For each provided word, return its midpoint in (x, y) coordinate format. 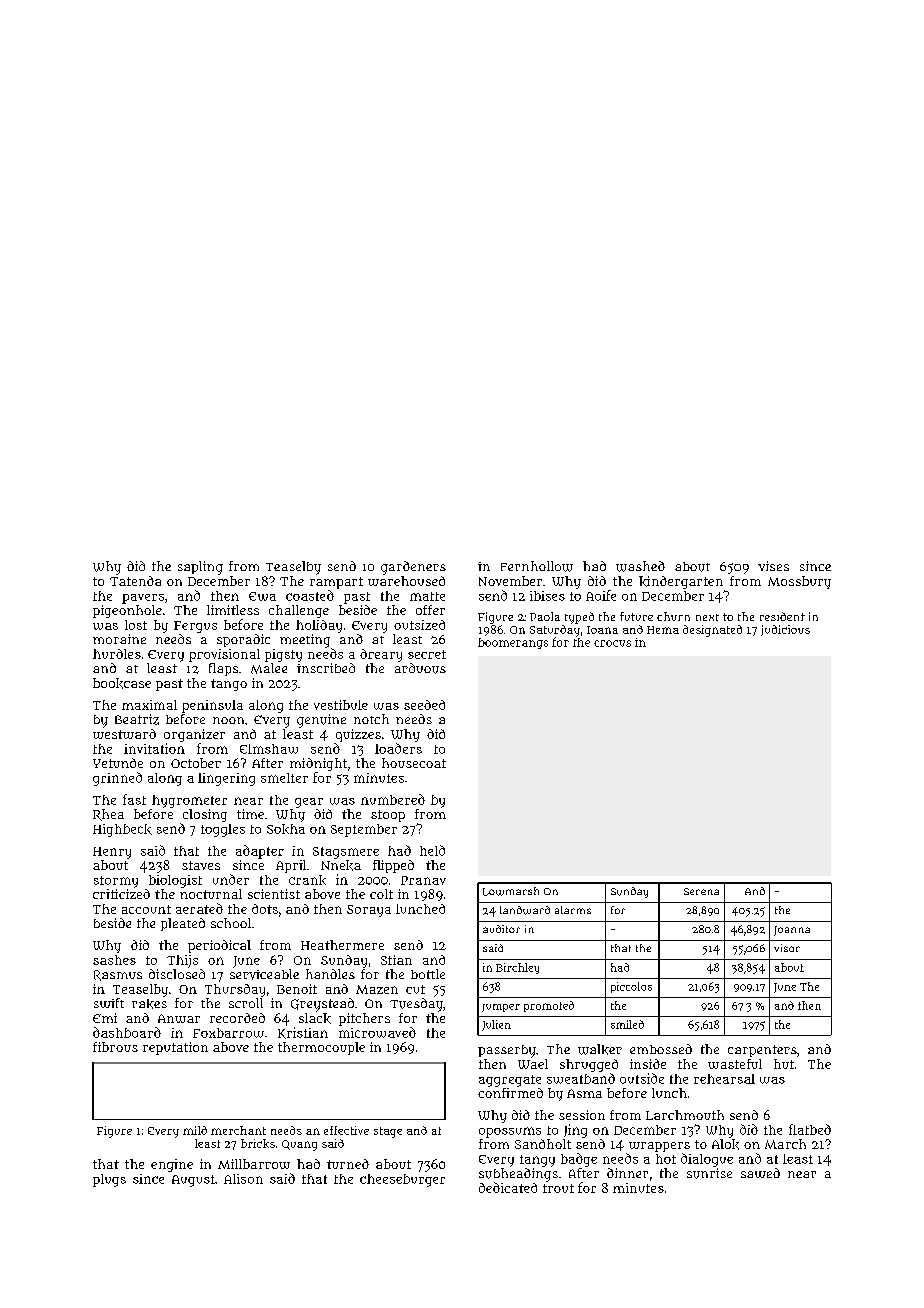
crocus (612, 643)
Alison (243, 1179)
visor (787, 948)
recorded (237, 1018)
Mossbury (799, 582)
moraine (119, 639)
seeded (424, 705)
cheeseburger (402, 1180)
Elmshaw (269, 749)
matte (427, 596)
